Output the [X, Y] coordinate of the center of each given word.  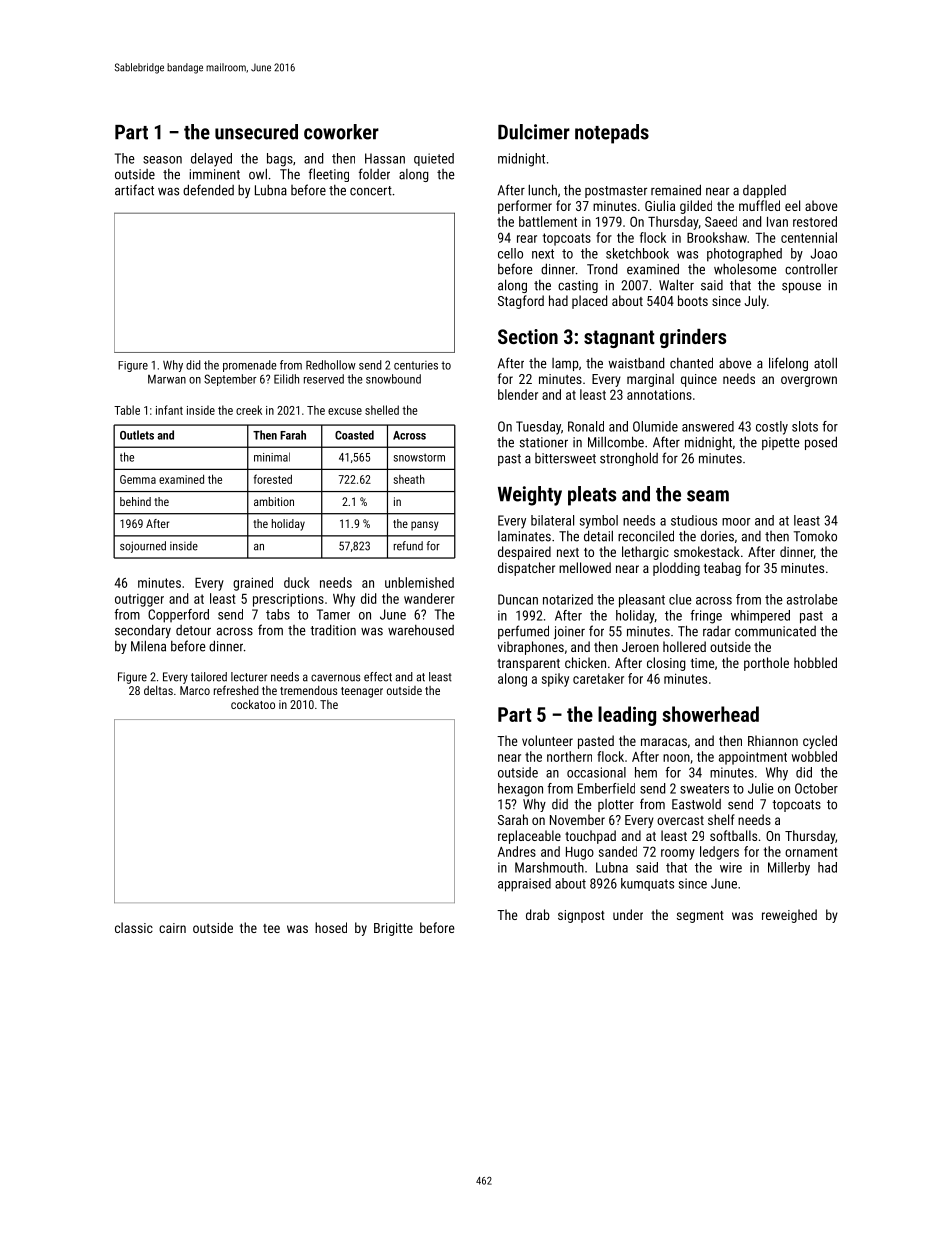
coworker [341, 132]
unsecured [256, 132]
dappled [764, 191]
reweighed [789, 916]
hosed [331, 927]
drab [538, 914]
